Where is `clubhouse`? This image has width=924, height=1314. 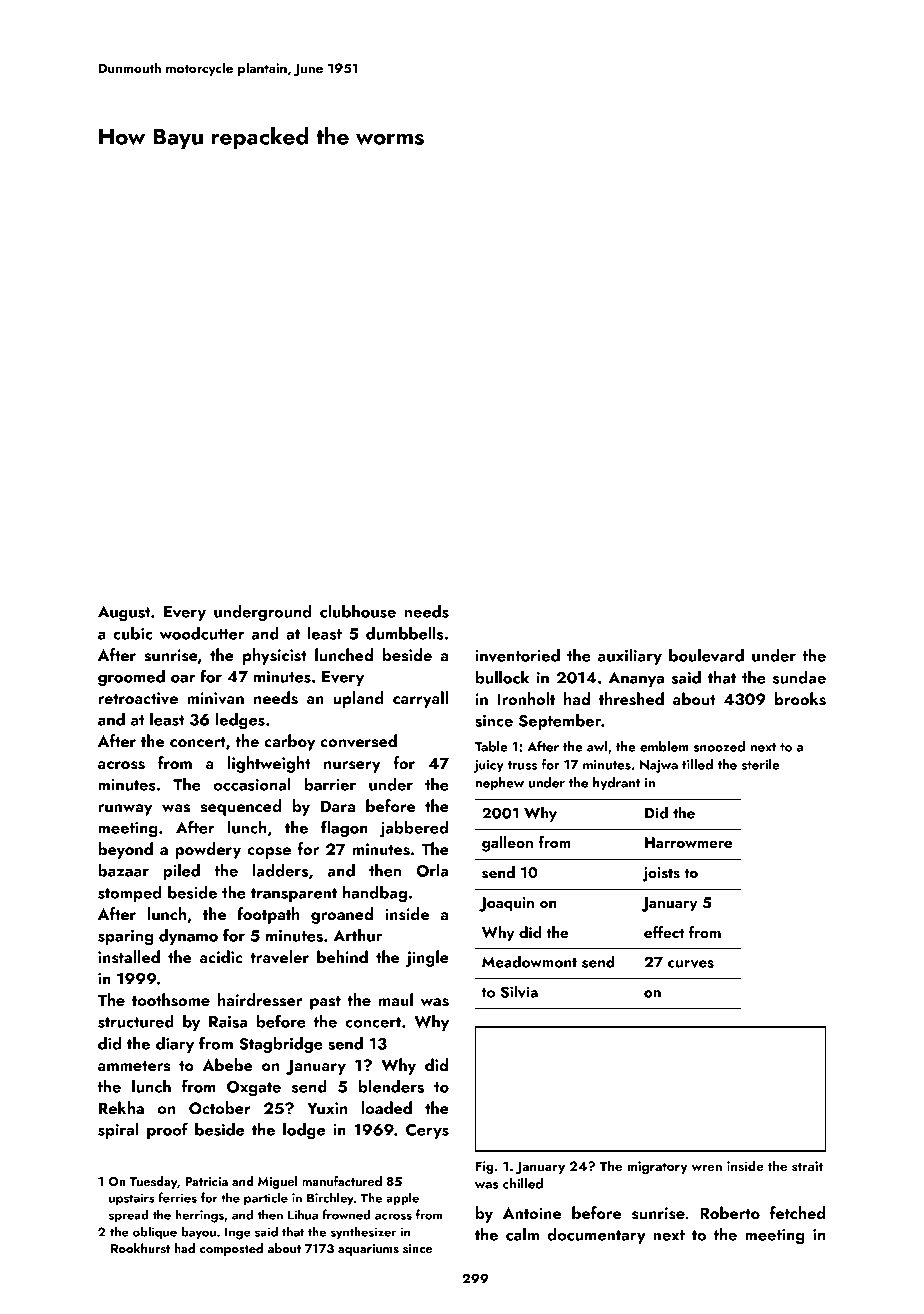 clubhouse is located at coordinates (358, 611).
